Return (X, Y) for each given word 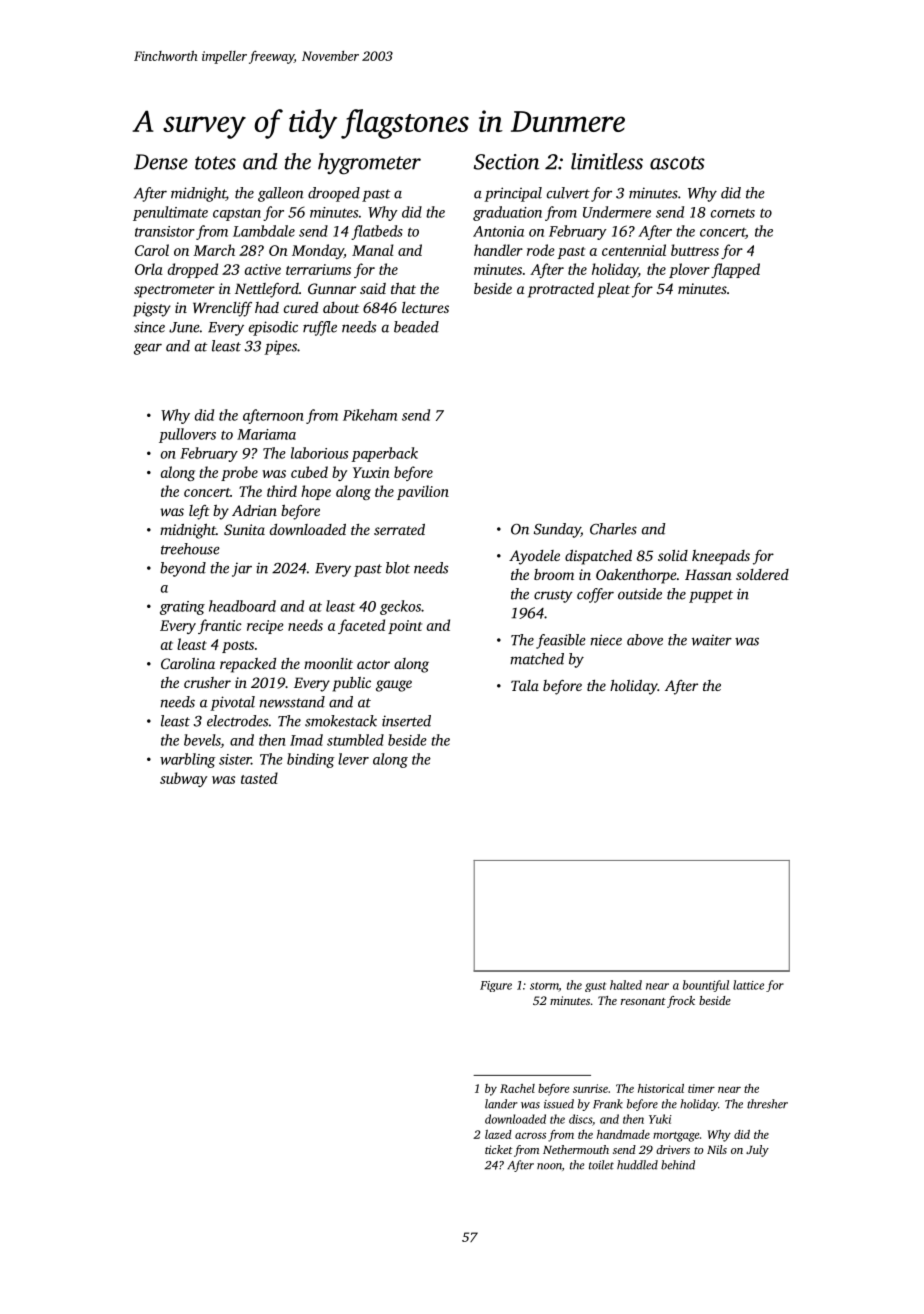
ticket (499, 1149)
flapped (735, 270)
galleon (281, 194)
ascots (677, 163)
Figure (496, 986)
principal (513, 194)
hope (316, 492)
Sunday (557, 530)
